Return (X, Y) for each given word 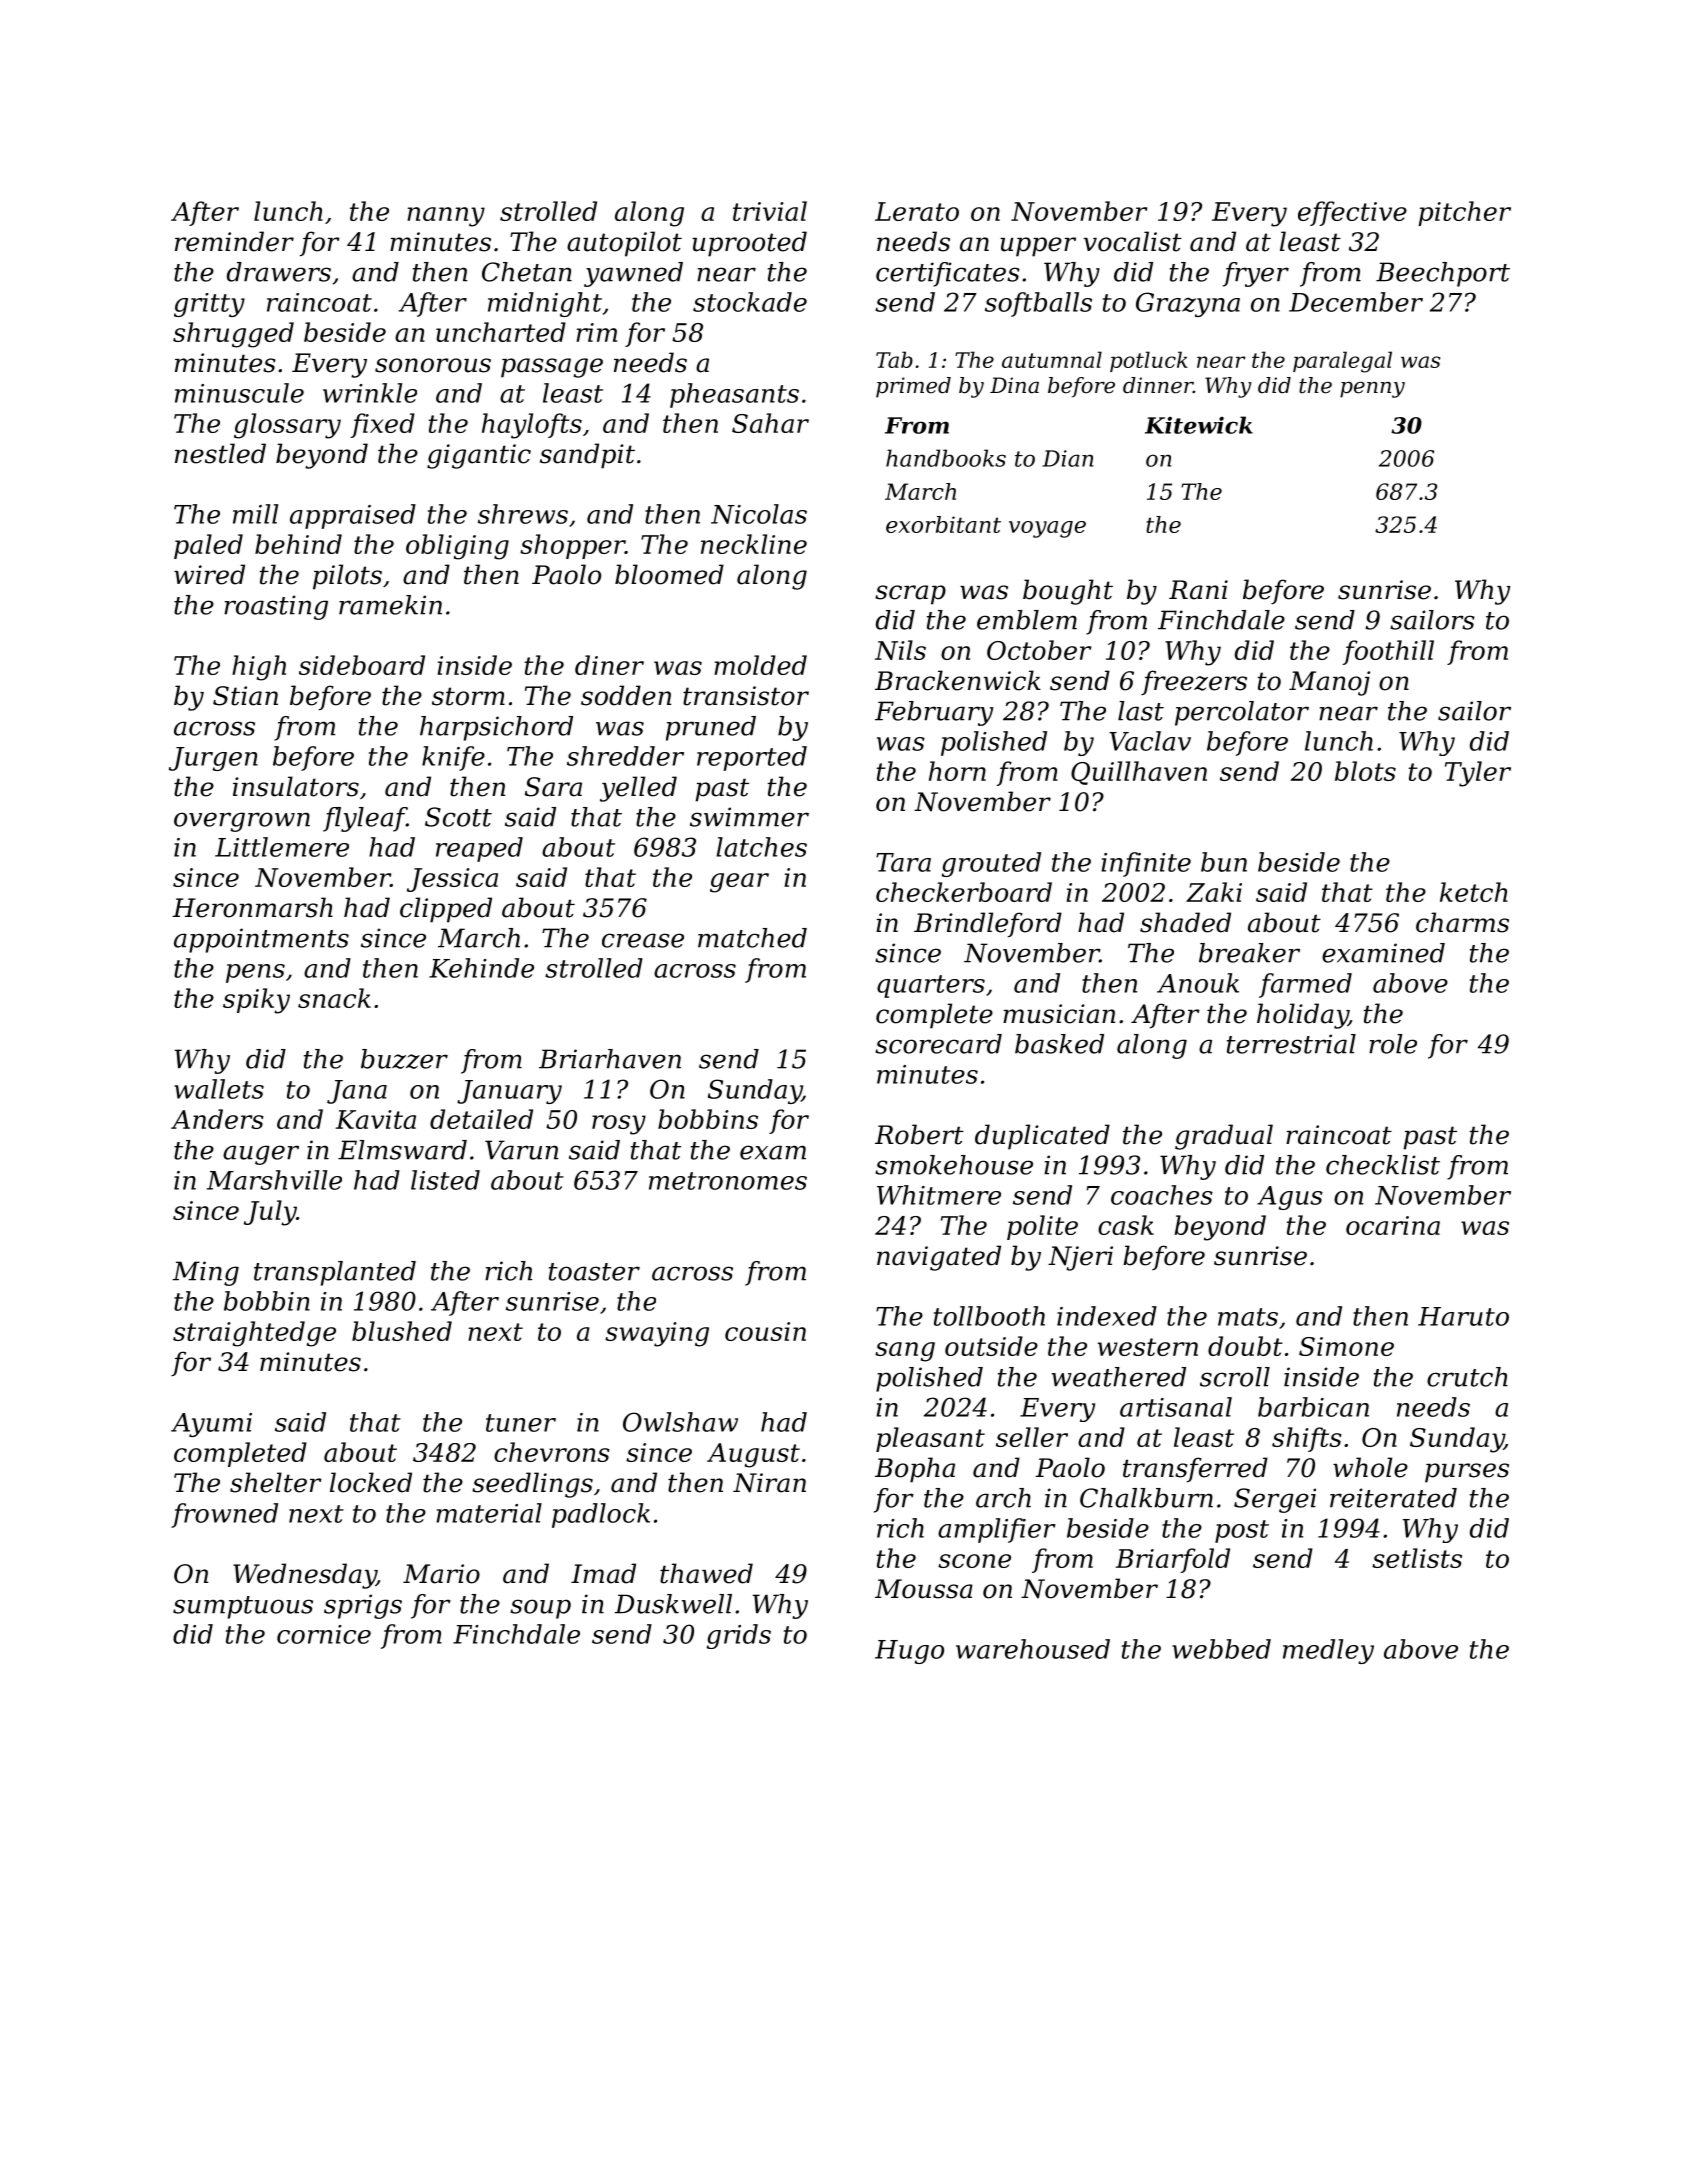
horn (957, 771)
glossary (287, 426)
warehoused (1033, 1649)
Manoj (1329, 683)
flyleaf (365, 819)
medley (1328, 1651)
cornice (324, 1634)
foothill (1388, 652)
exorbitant (943, 524)
